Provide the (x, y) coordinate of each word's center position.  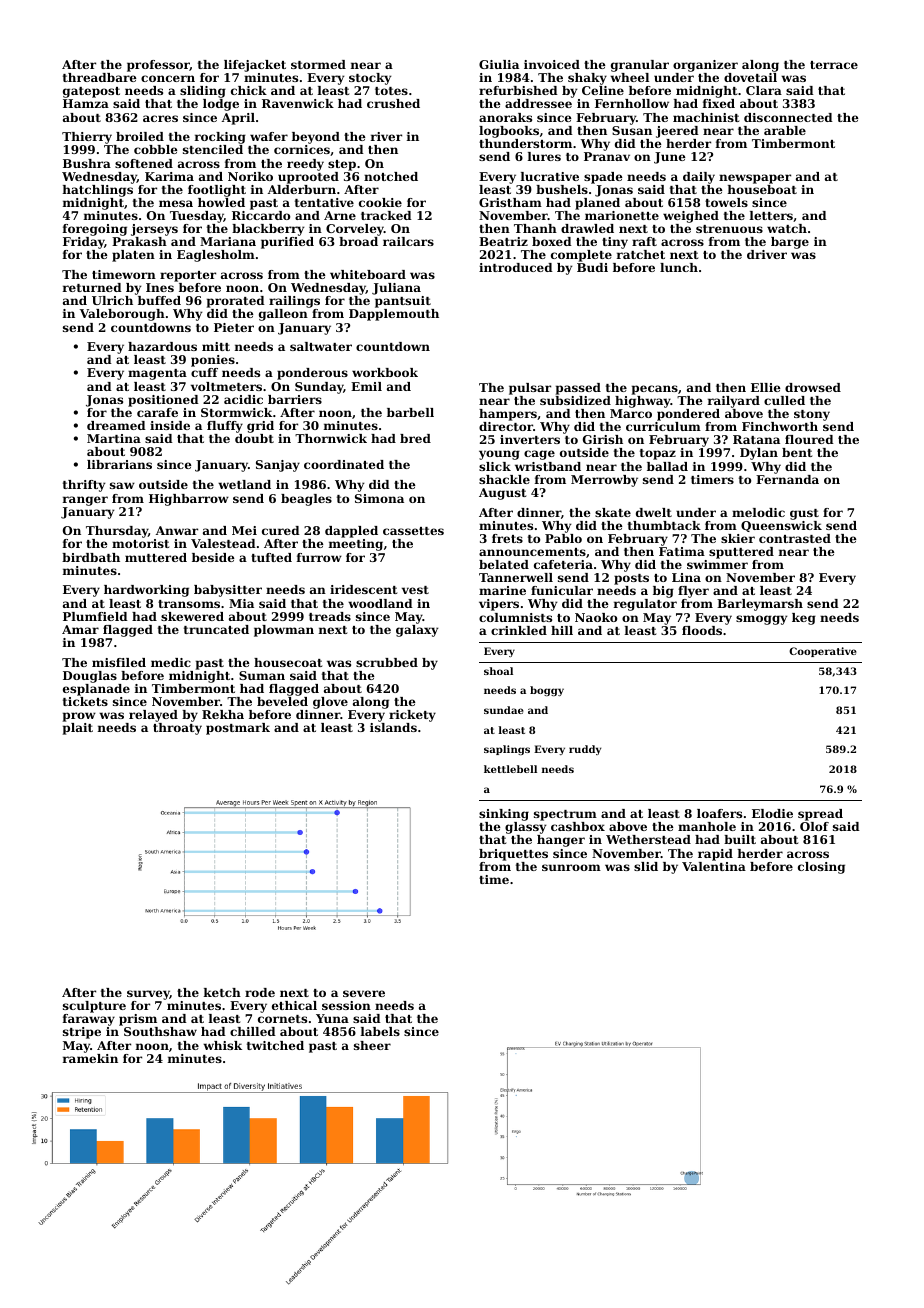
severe (364, 993)
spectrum (565, 815)
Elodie (772, 813)
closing (821, 868)
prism (138, 1020)
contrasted (795, 538)
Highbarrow (189, 500)
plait (78, 729)
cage (539, 455)
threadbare (99, 77)
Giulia (499, 64)
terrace (834, 65)
